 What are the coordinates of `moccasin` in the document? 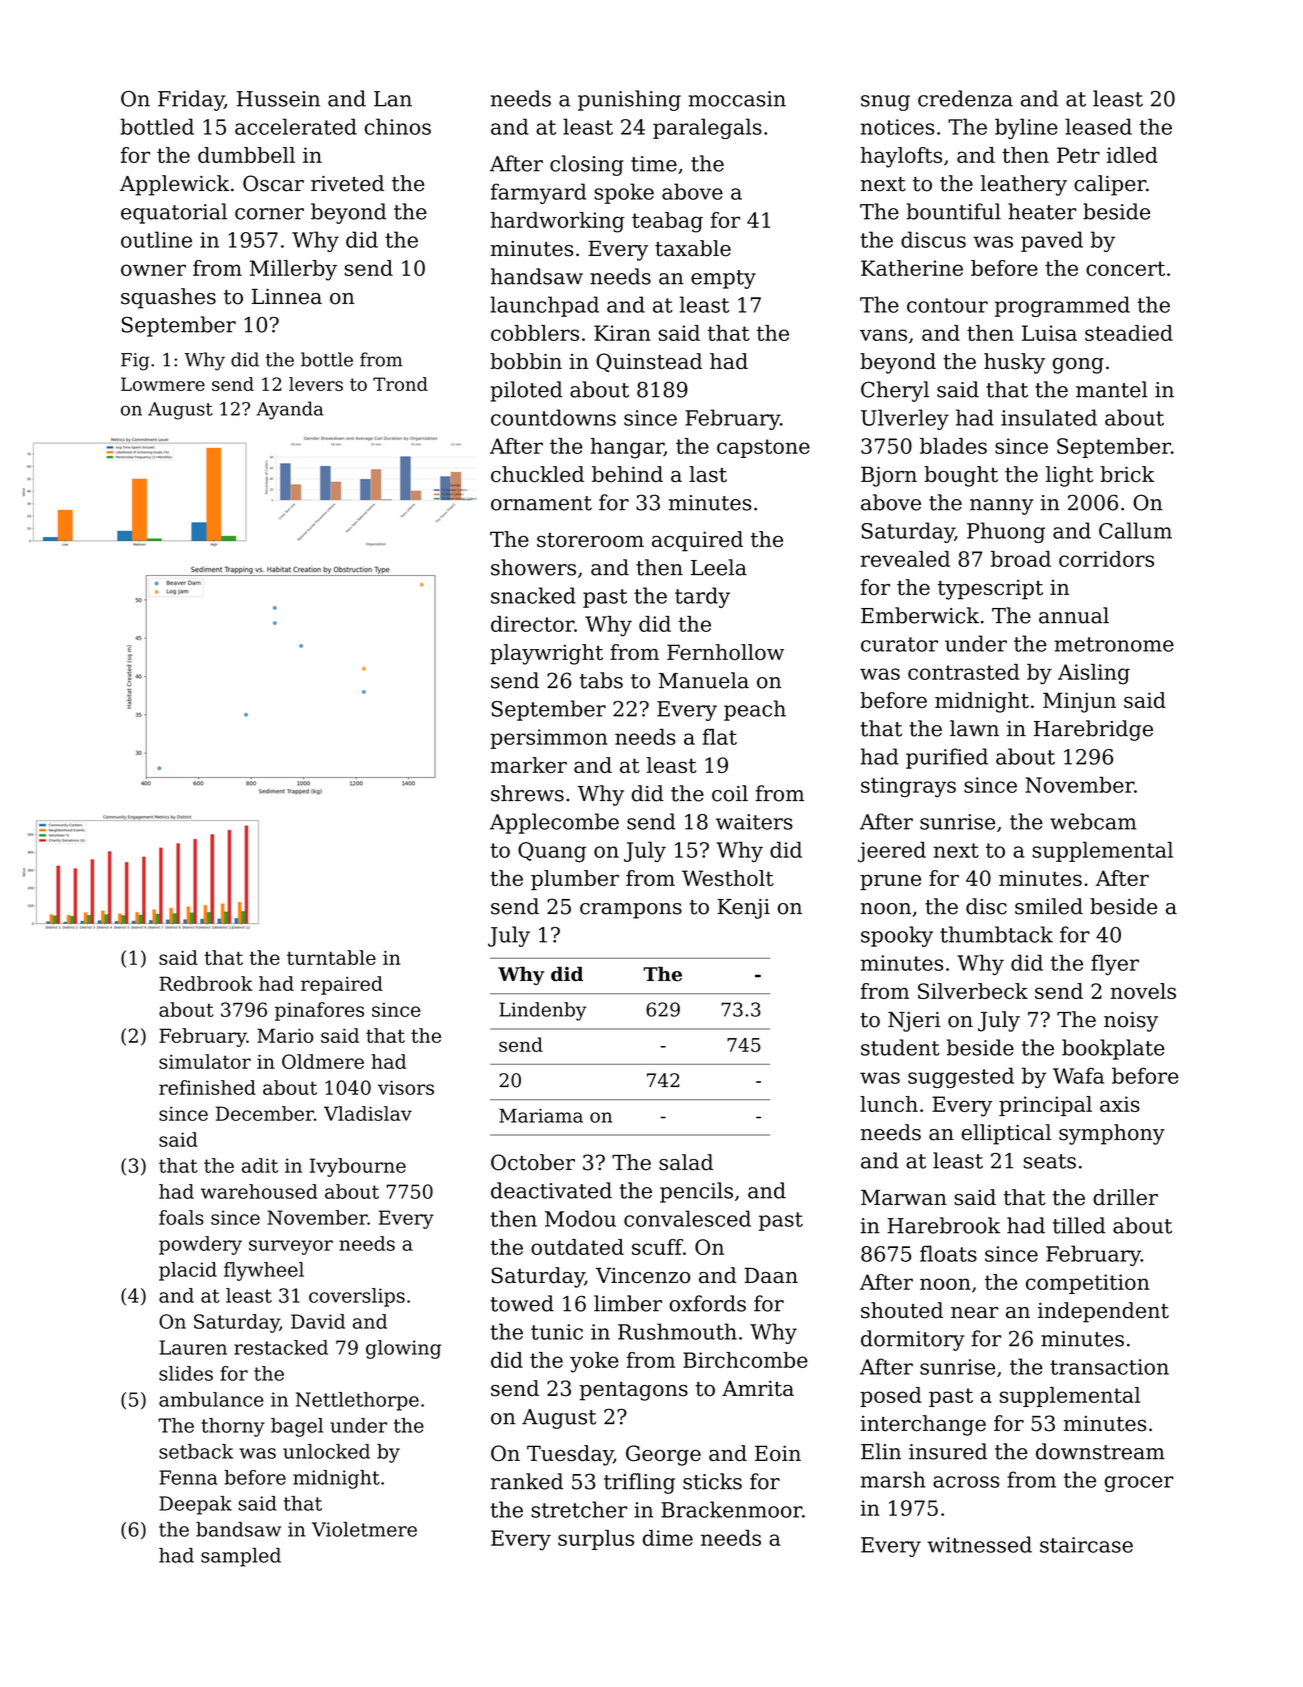 It's located at (737, 99).
